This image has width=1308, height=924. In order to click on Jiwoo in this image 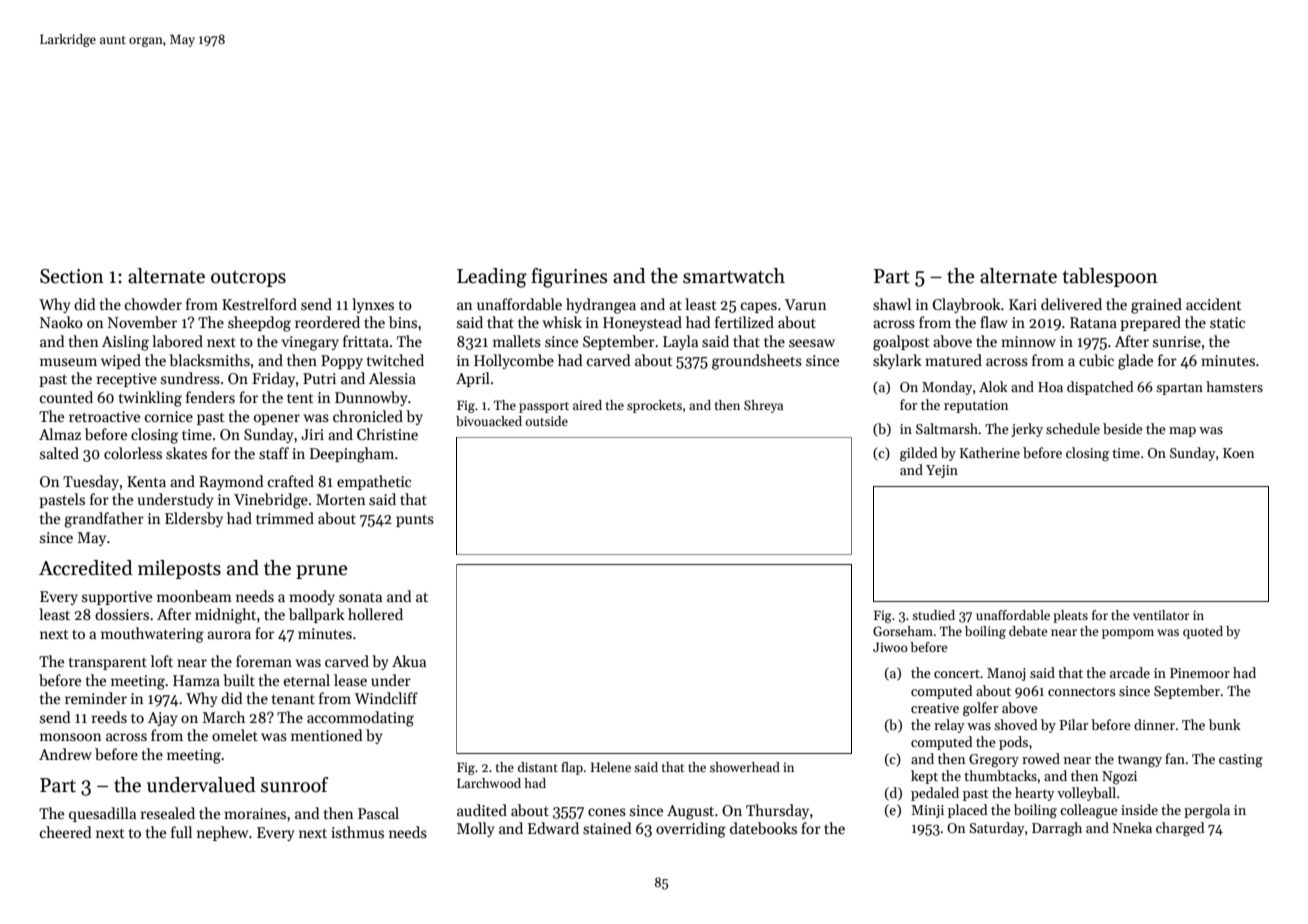, I will do `click(890, 647)`.
